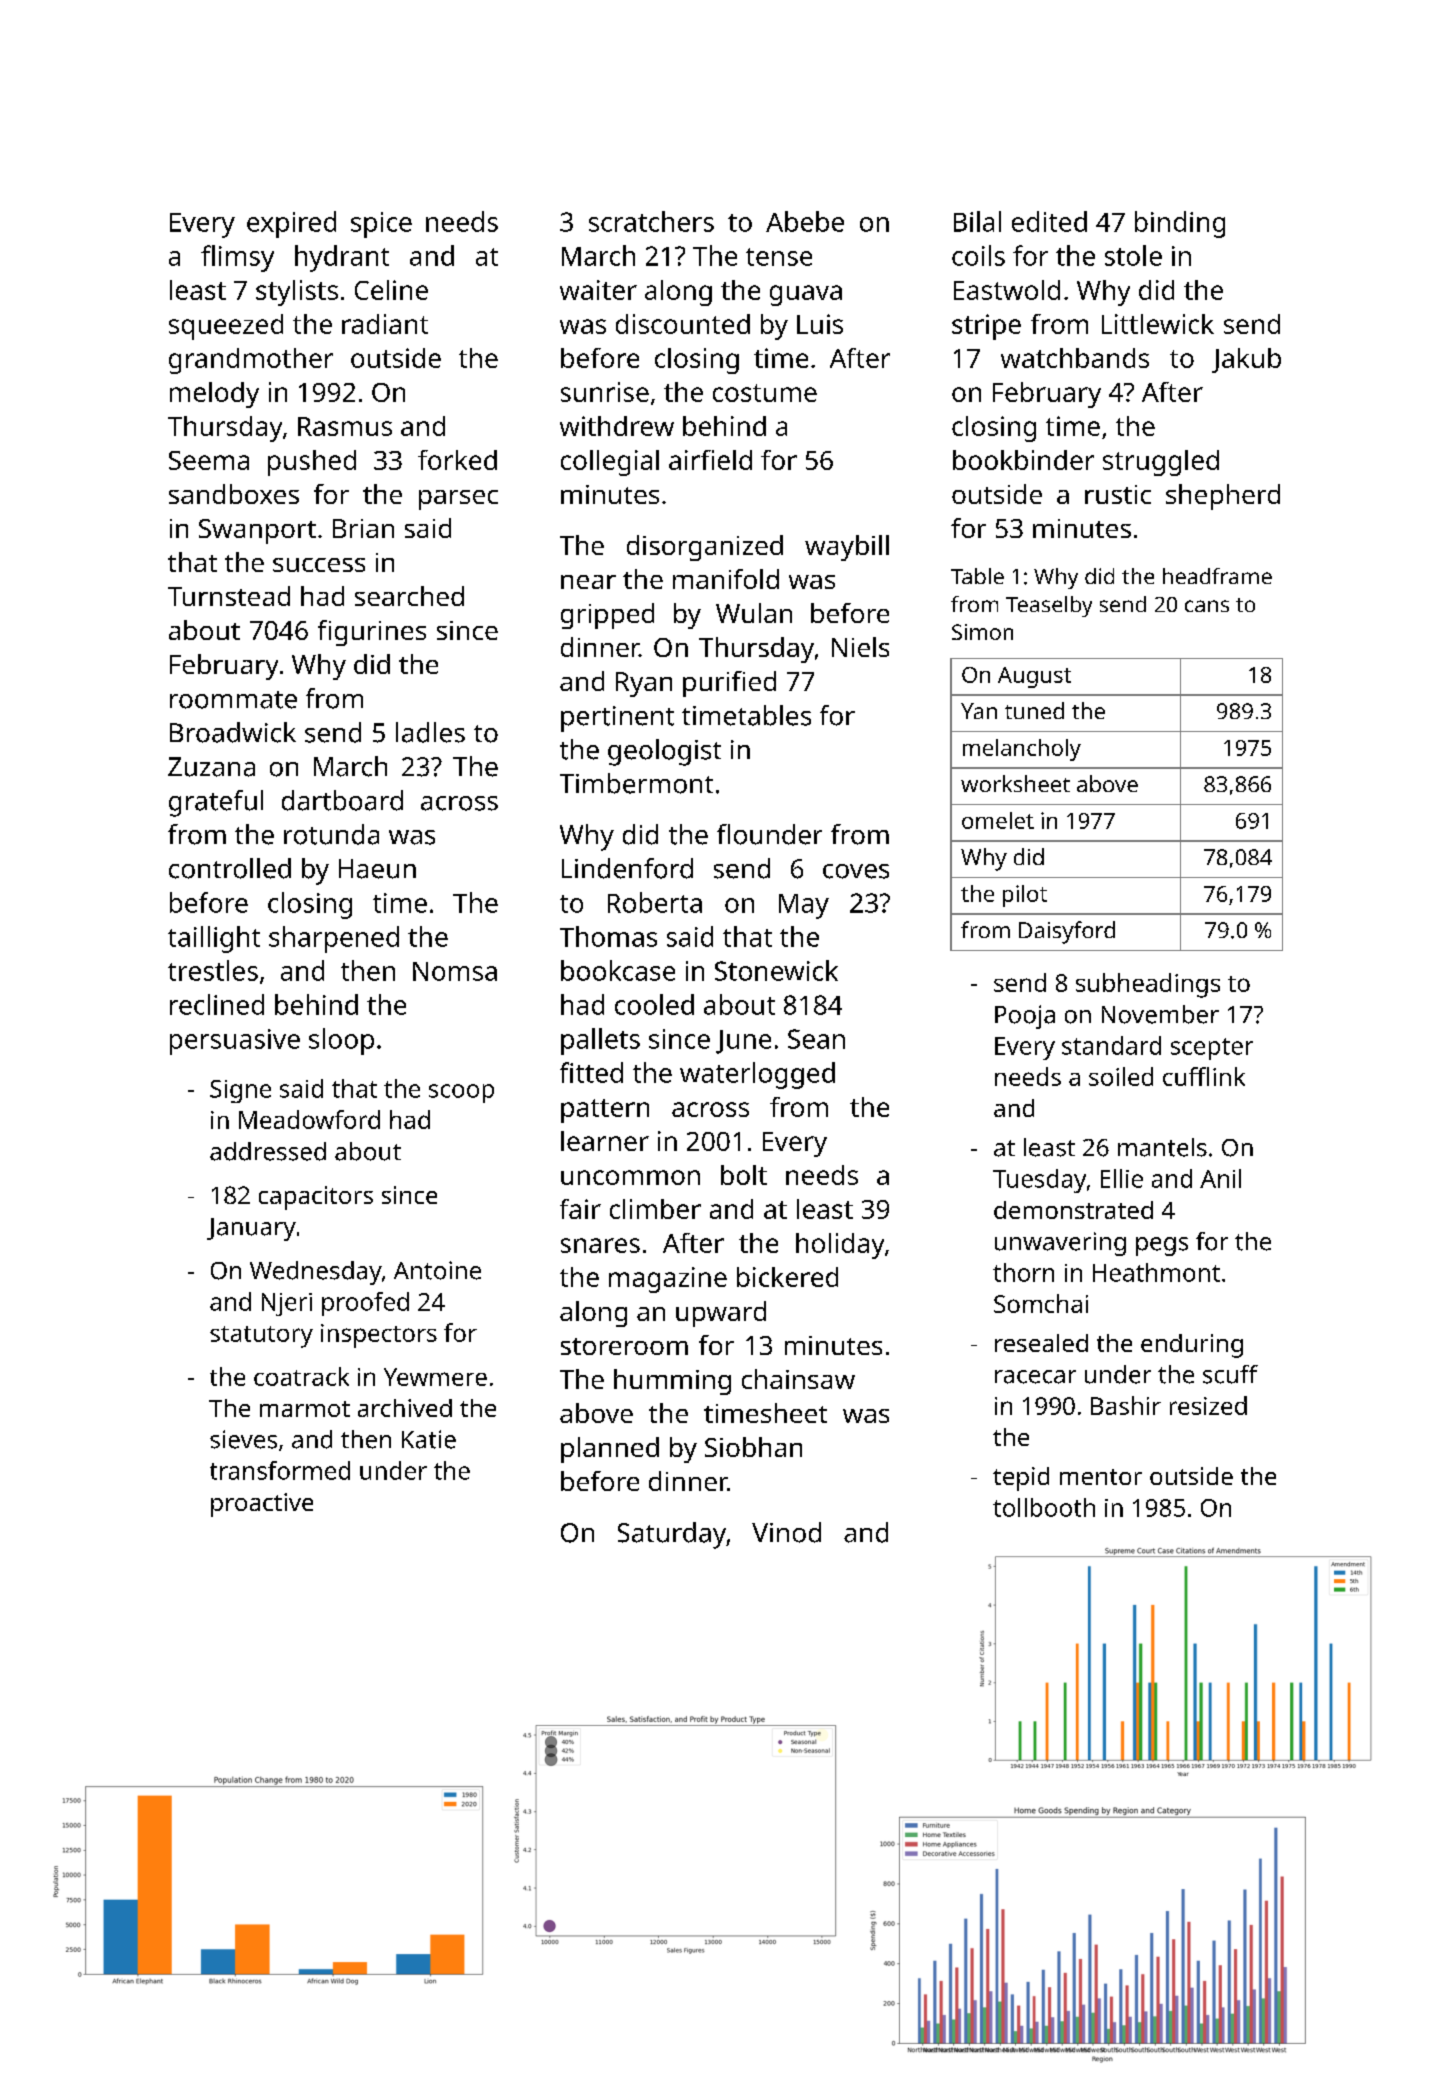 The height and width of the image is (2100, 1450). What do you see at coordinates (385, 324) in the image?
I see `radiant` at bounding box center [385, 324].
